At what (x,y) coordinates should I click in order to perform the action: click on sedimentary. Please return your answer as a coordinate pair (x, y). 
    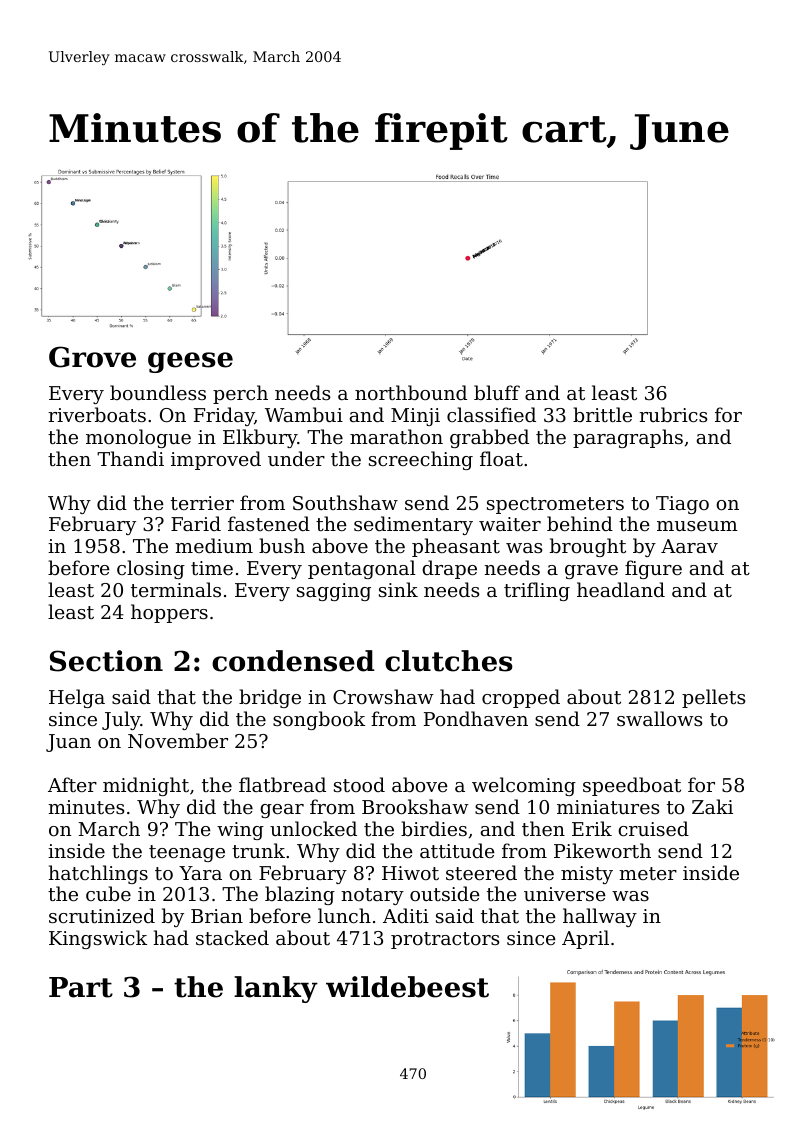
    Looking at the image, I should click on (413, 525).
